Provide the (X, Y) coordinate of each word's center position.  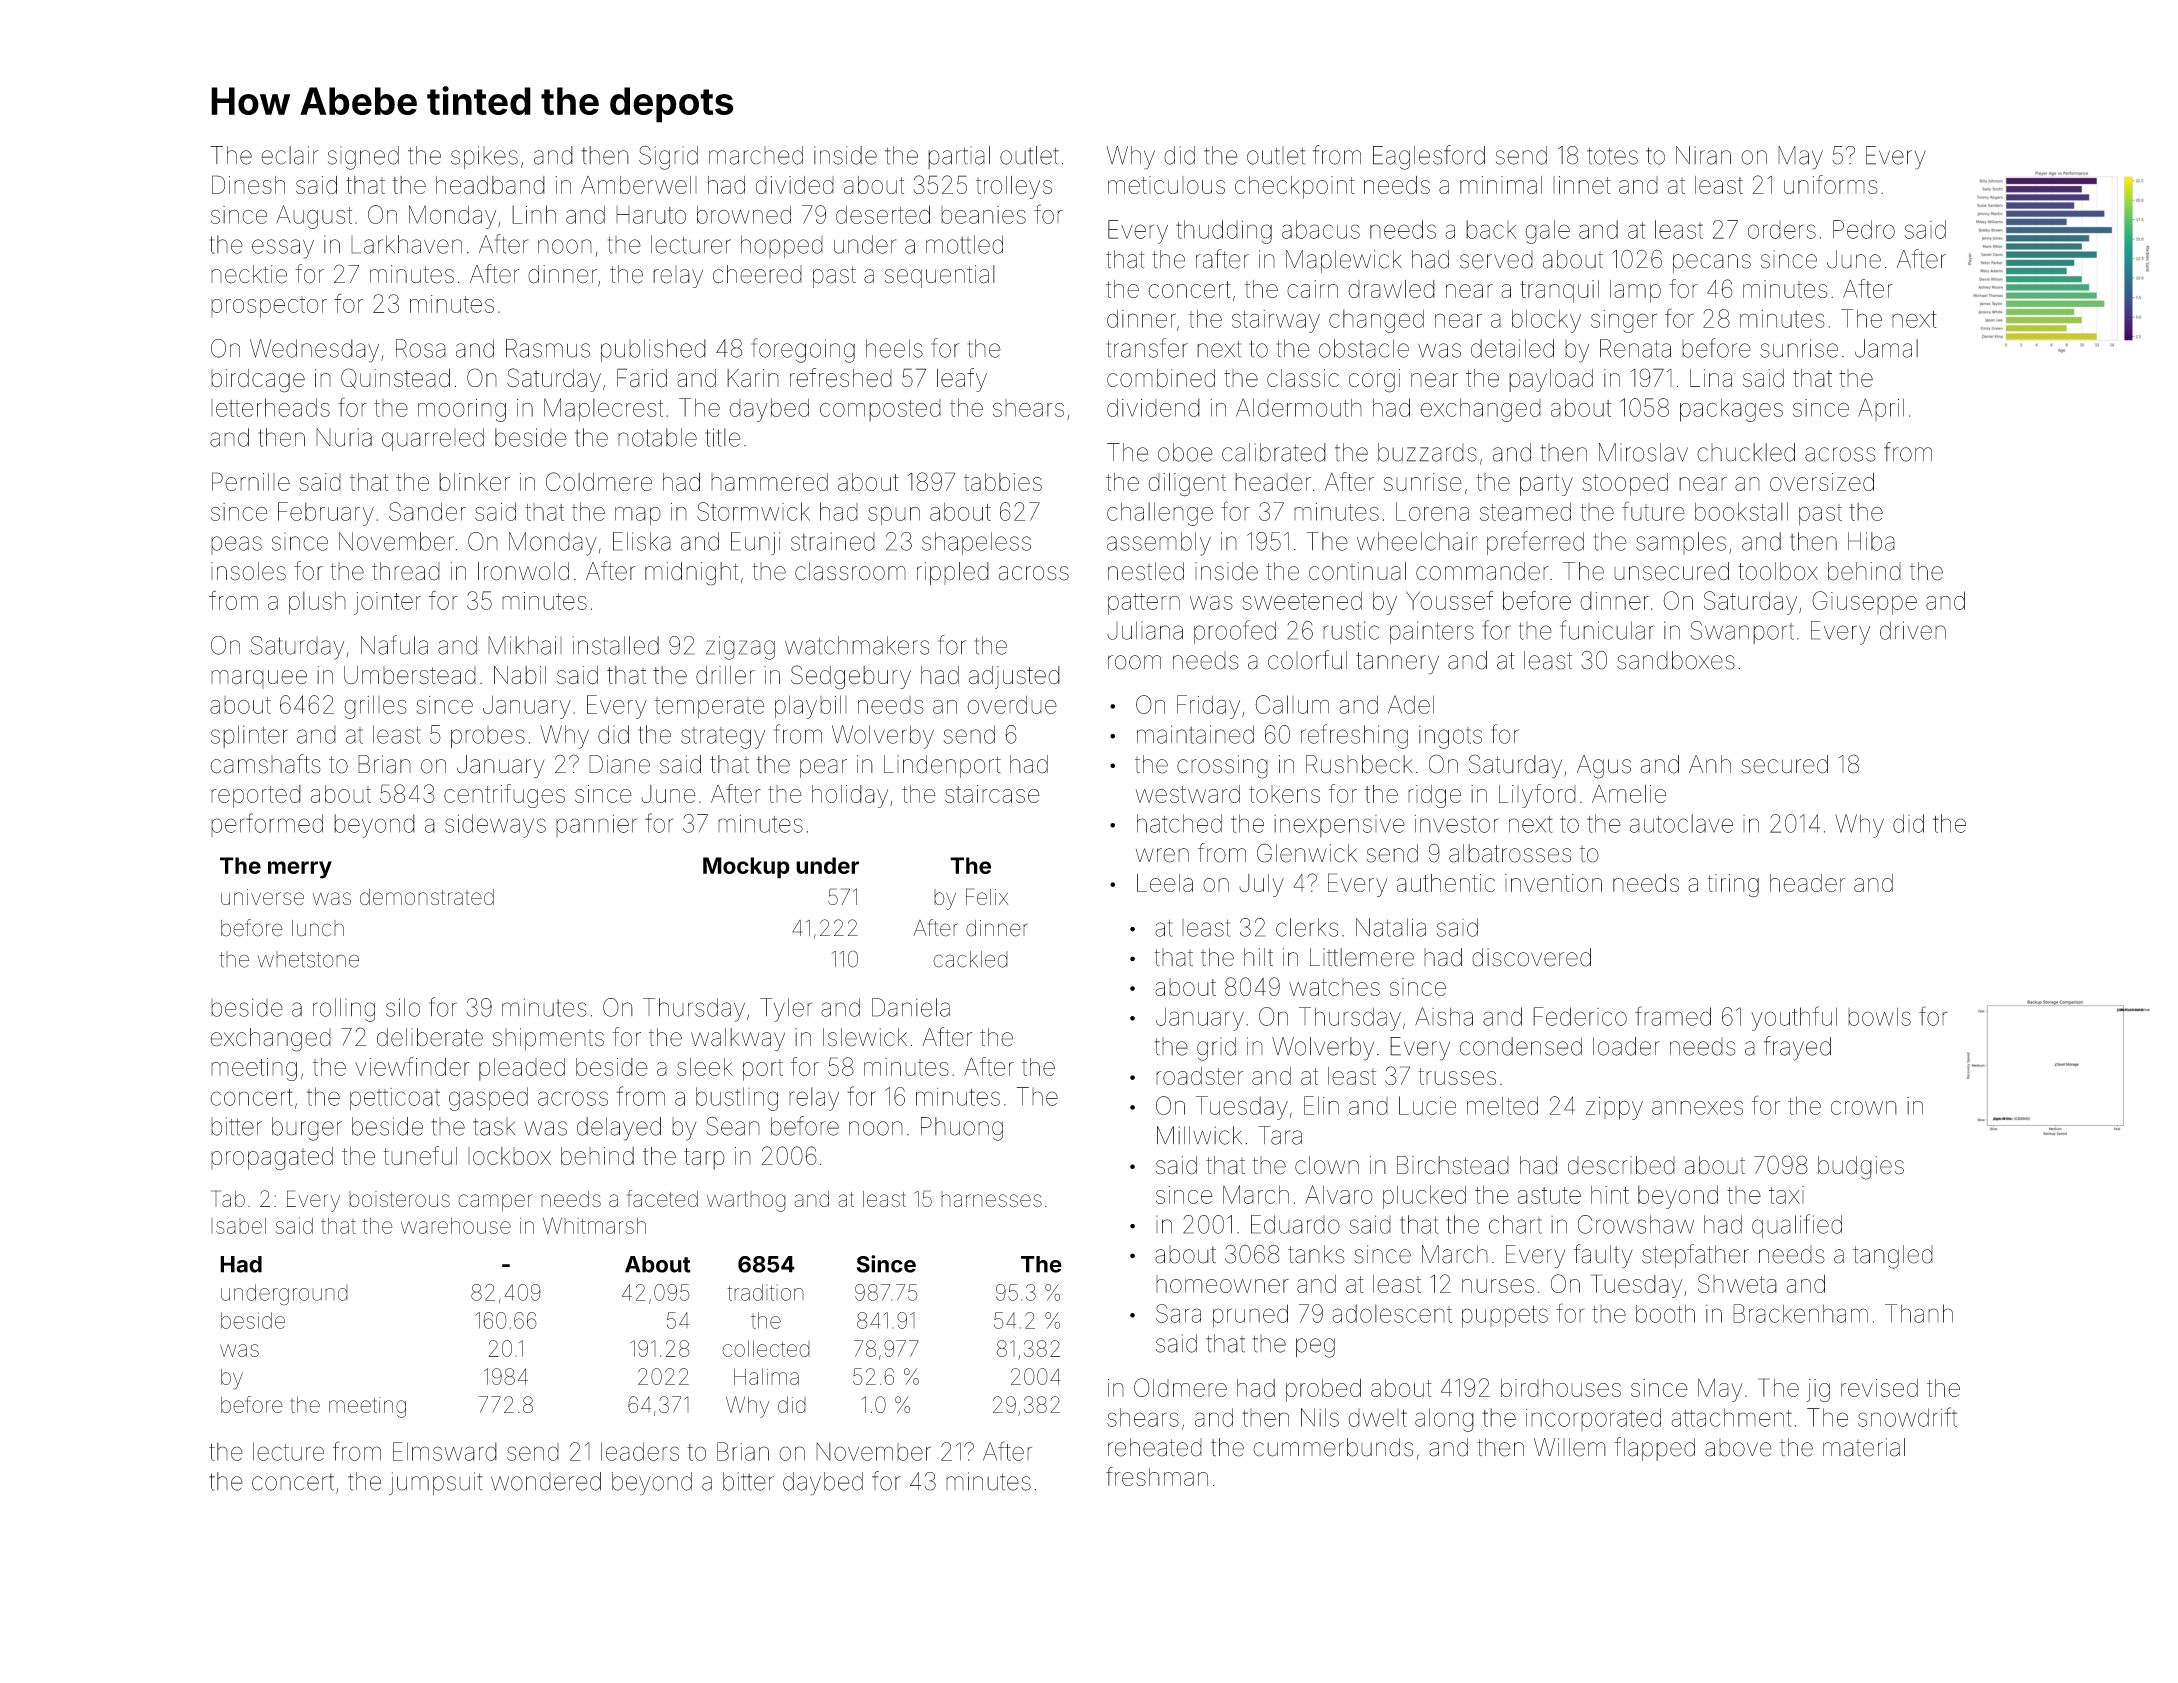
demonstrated (427, 897)
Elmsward (445, 1451)
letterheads (270, 407)
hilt (1258, 957)
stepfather (1695, 1256)
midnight (691, 574)
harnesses (991, 1199)
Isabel (238, 1225)
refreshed (841, 378)
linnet (1582, 185)
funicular (1607, 630)
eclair (290, 155)
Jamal (1886, 348)
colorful (1307, 660)
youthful (1794, 1018)
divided (795, 185)
